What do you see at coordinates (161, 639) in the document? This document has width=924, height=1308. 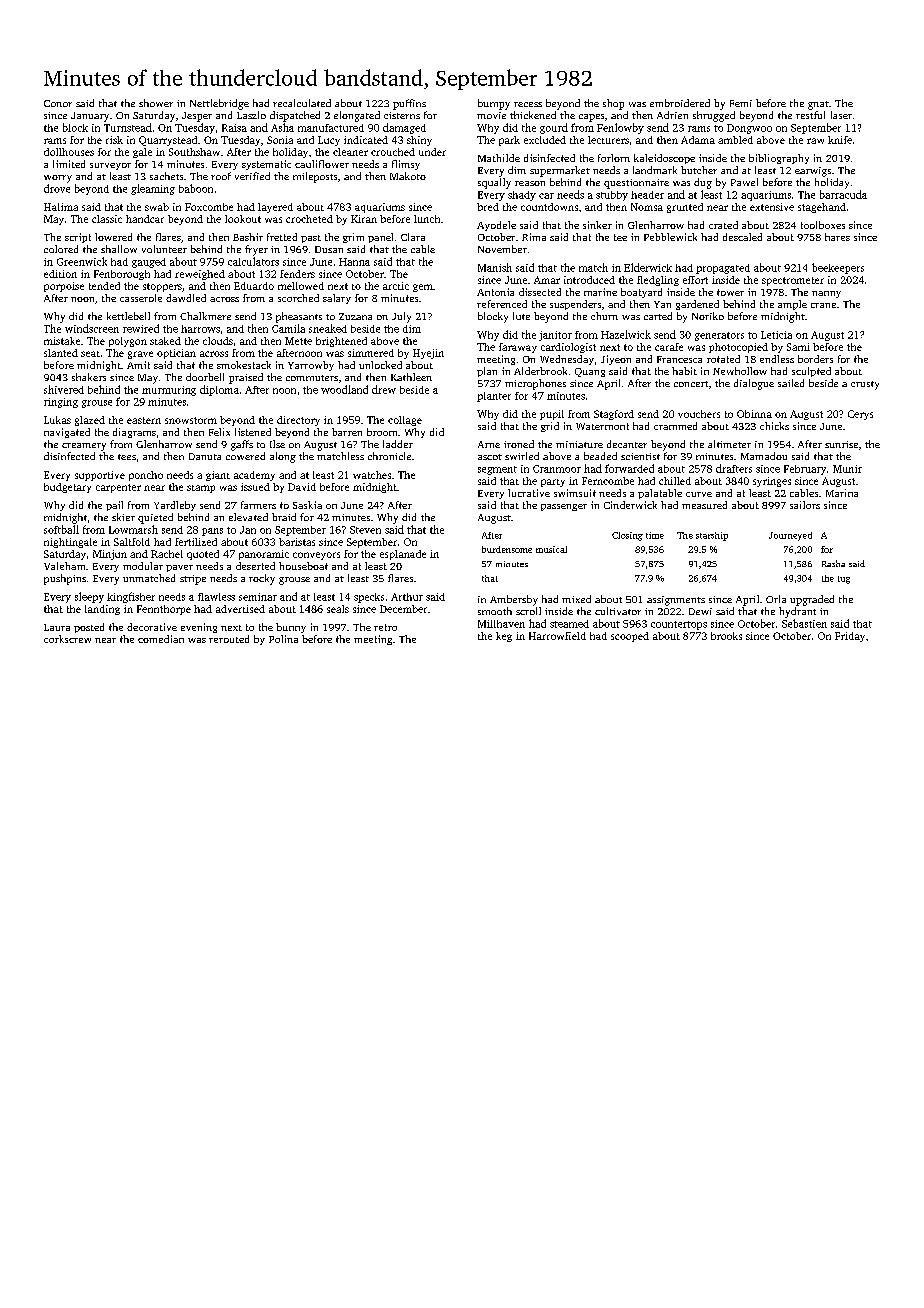 I see `comedian` at bounding box center [161, 639].
